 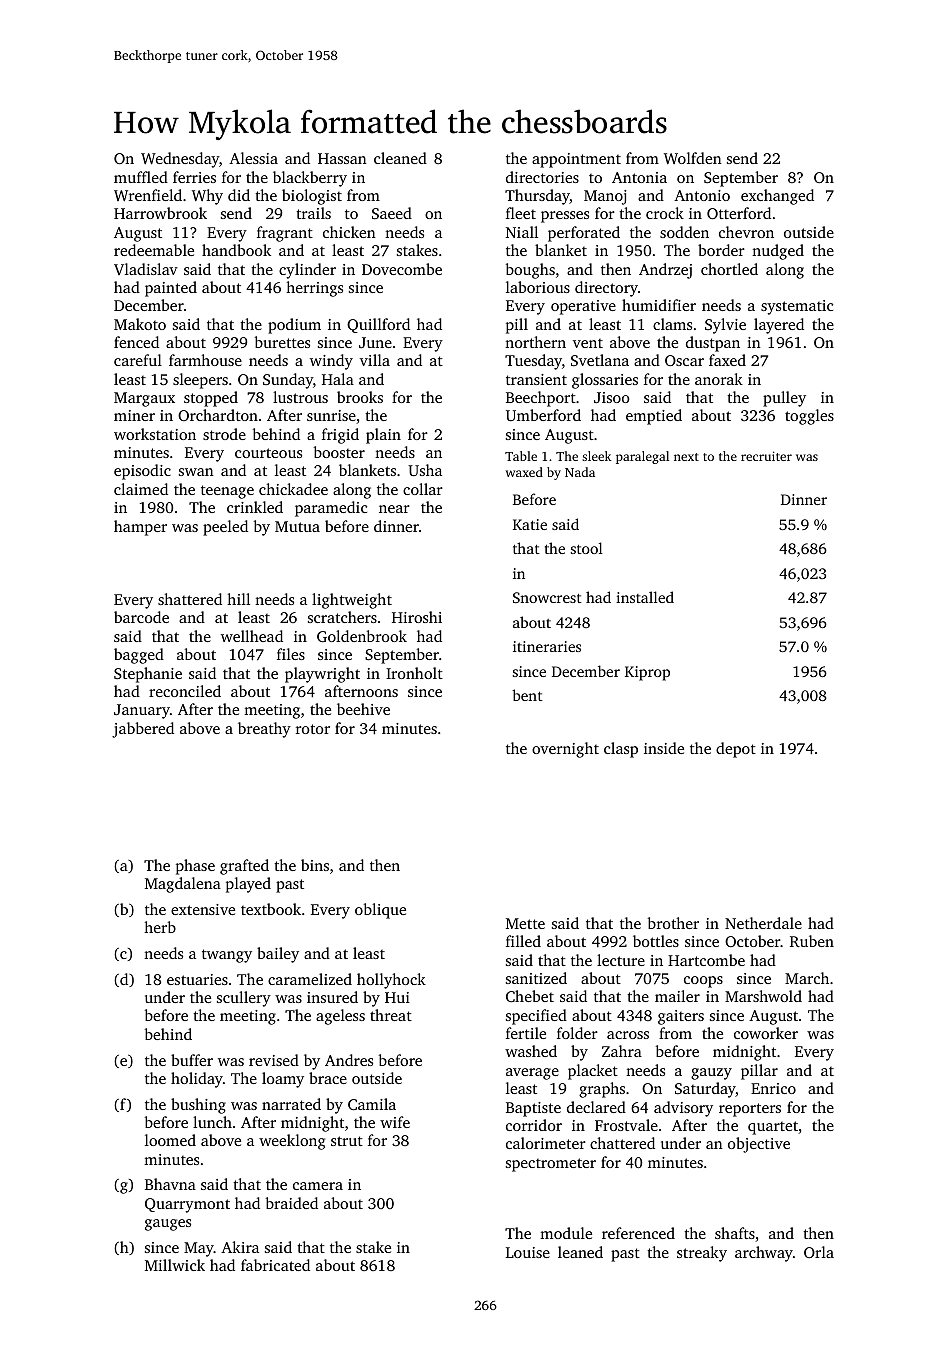 I want to click on Margaux, so click(x=144, y=399).
